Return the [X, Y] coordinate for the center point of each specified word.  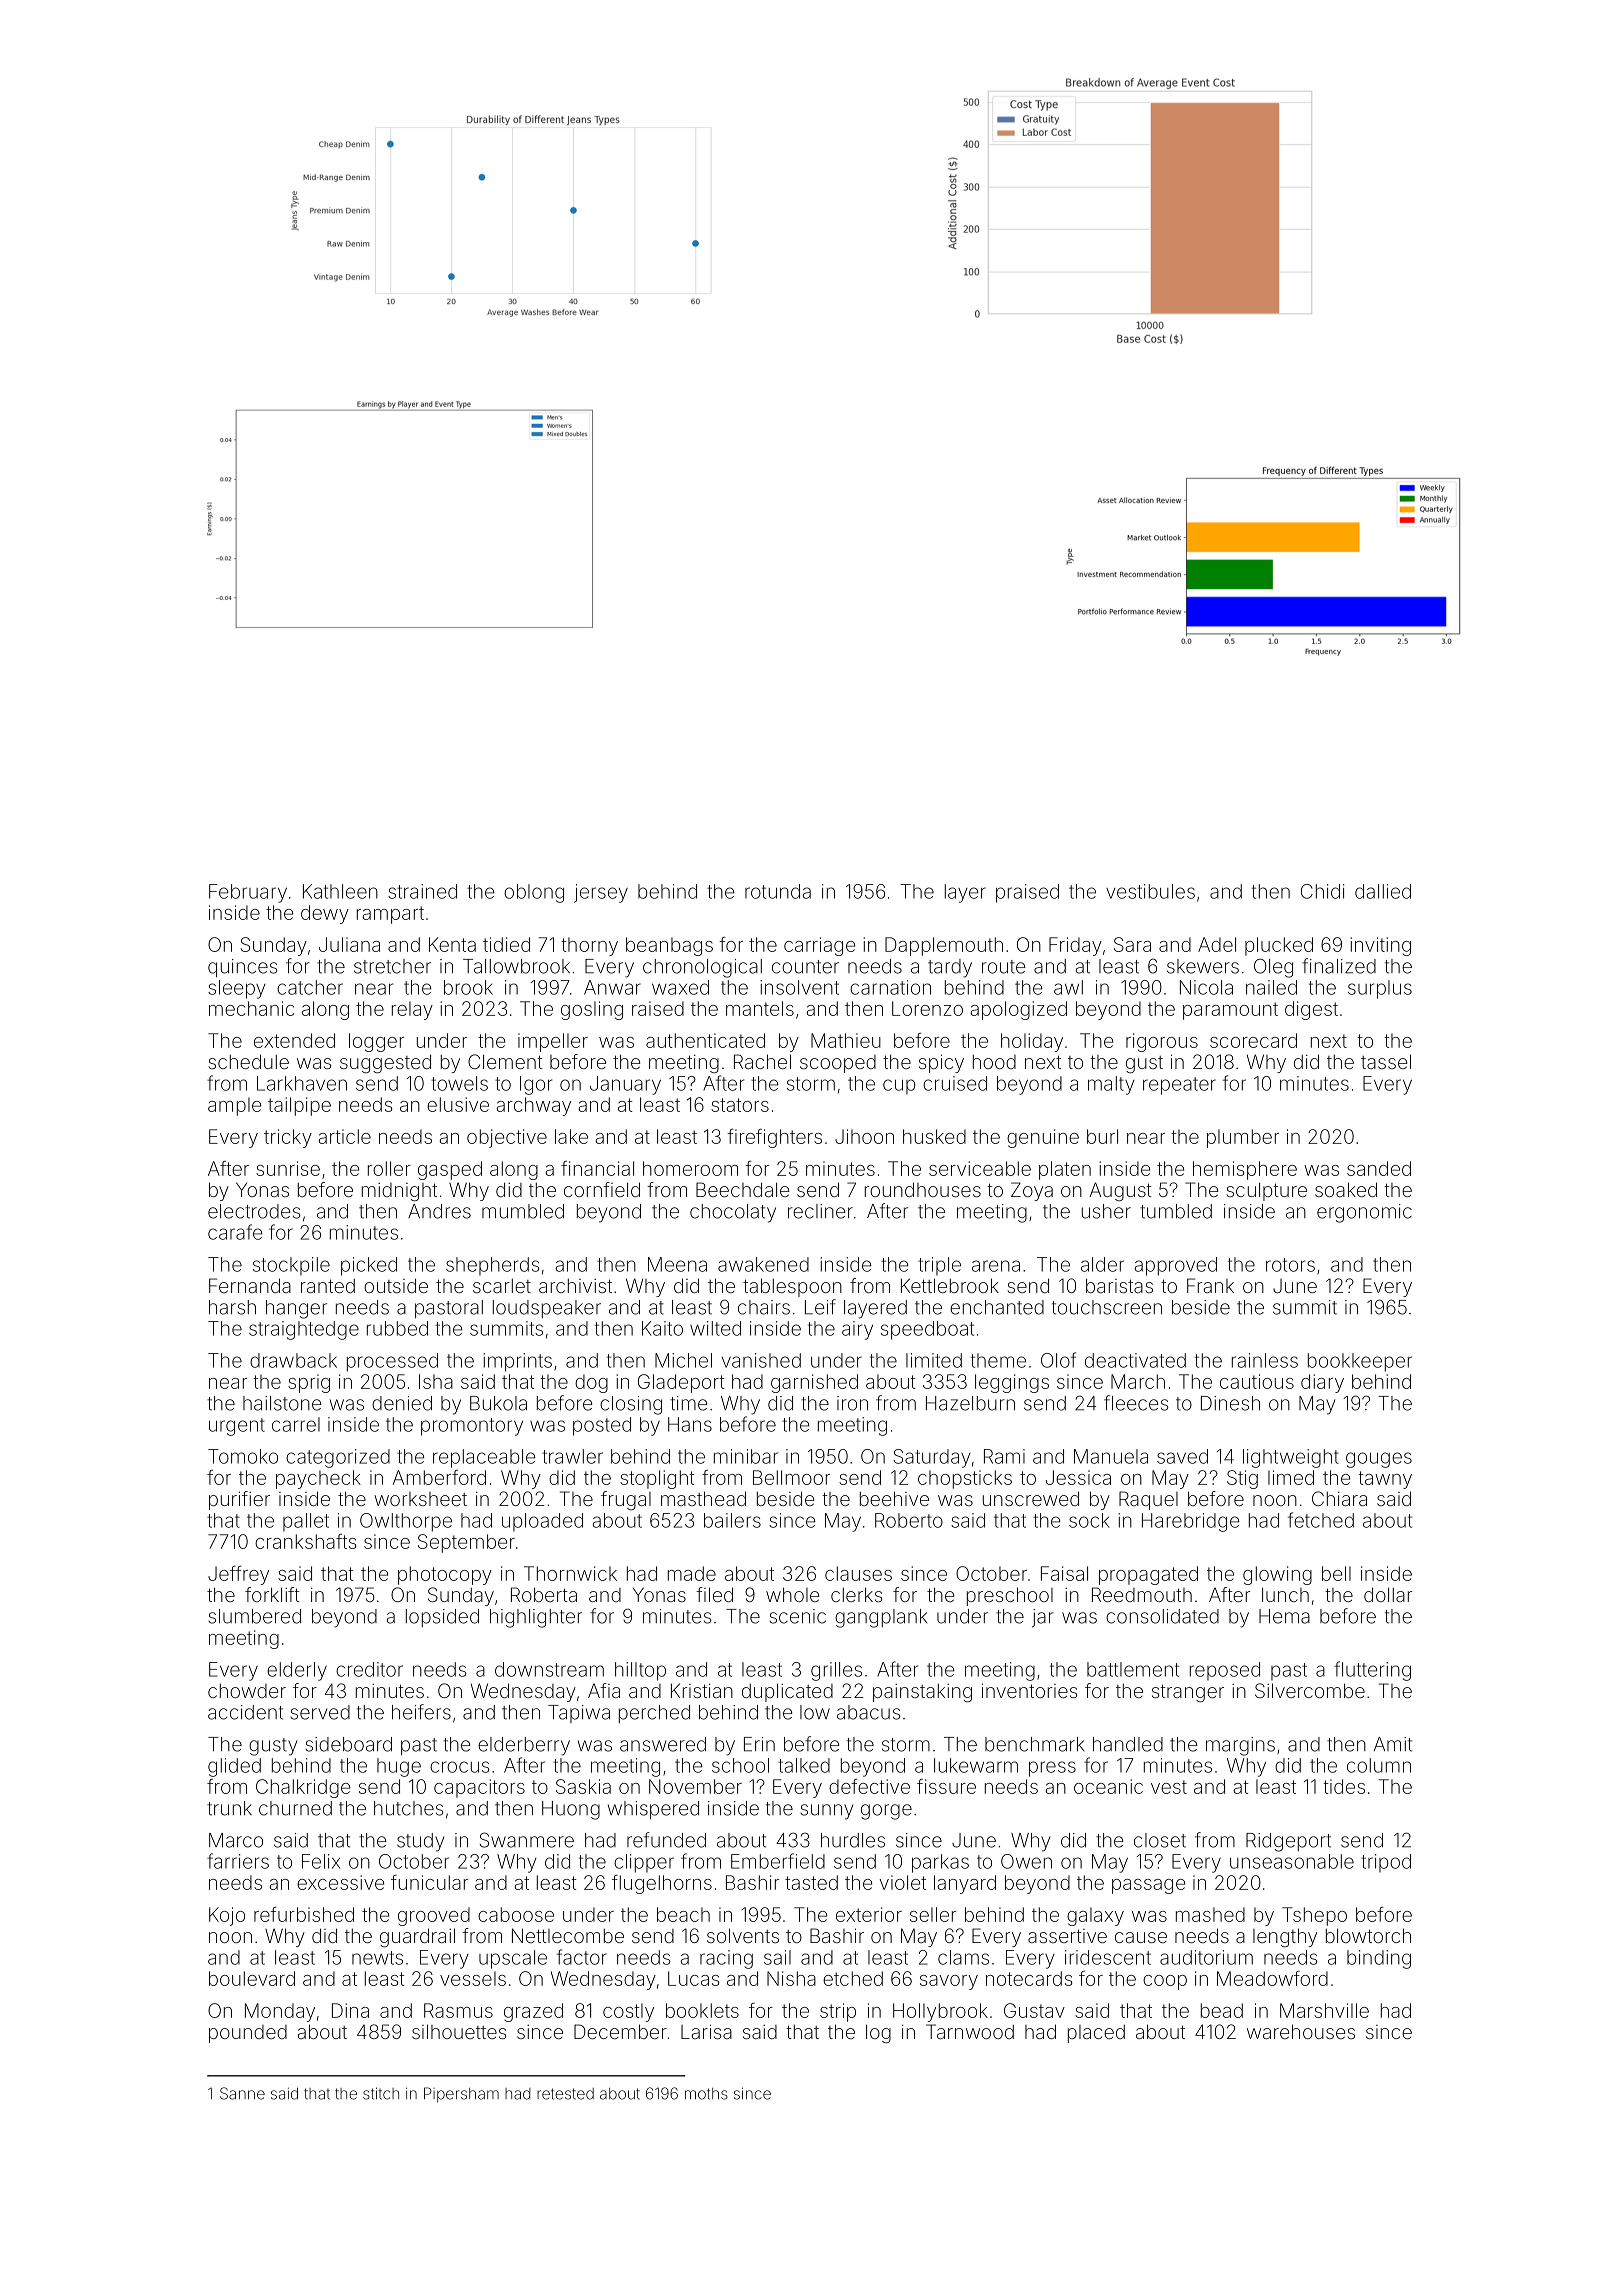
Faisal [1064, 1573]
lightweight [1291, 1458]
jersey [601, 893]
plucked [1279, 946]
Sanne [242, 2093]
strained [422, 891]
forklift [272, 1594]
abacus [868, 1712]
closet [1160, 1840]
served [320, 1712]
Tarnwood [970, 2031]
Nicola [1206, 987]
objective [507, 1138]
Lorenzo [927, 1008]
